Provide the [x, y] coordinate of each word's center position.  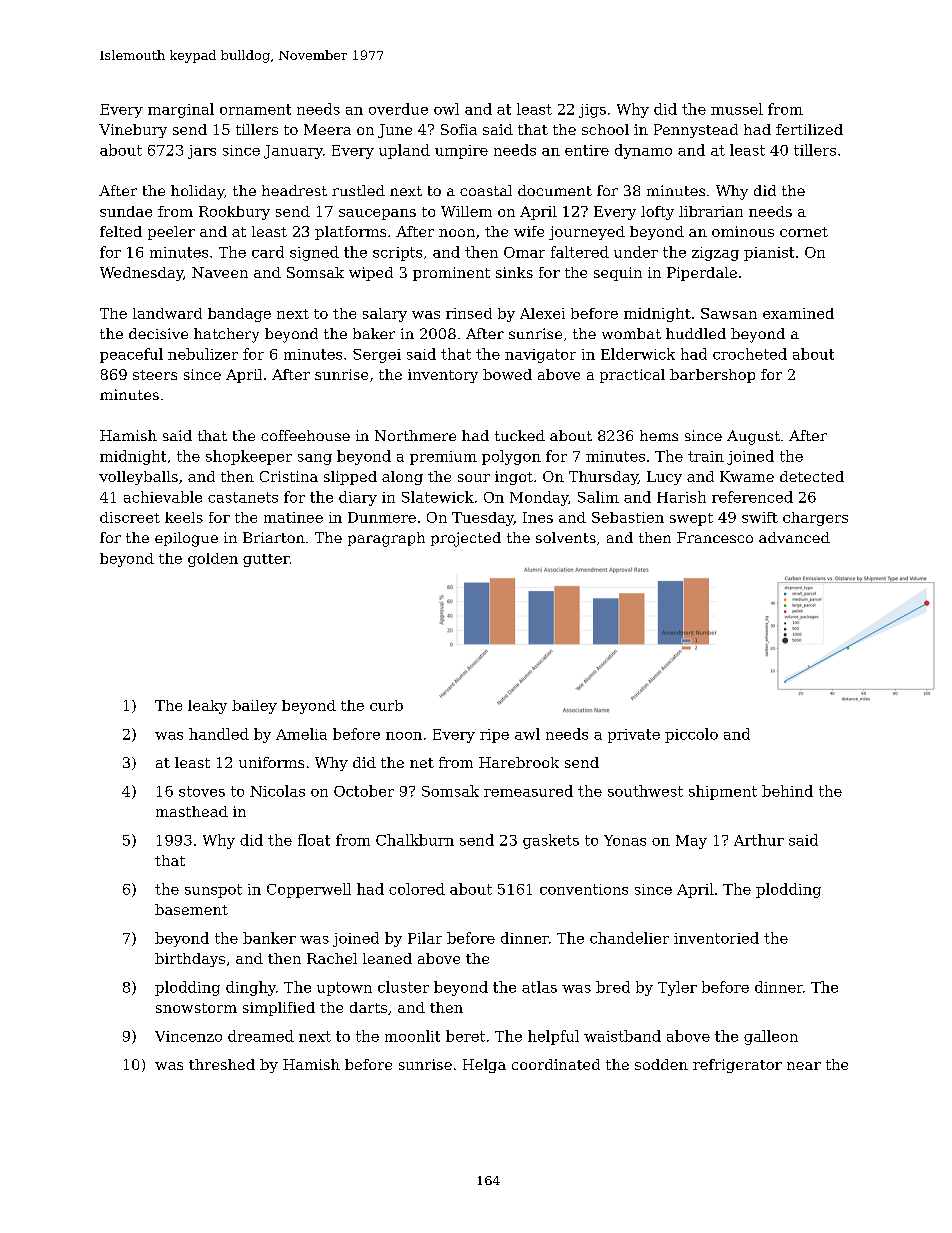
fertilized [809, 129]
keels [184, 517]
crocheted [750, 354]
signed [314, 253]
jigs [592, 111]
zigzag [715, 254]
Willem [466, 211]
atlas [539, 987]
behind [787, 791]
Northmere [415, 435]
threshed [222, 1064]
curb [386, 705]
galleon [771, 1037]
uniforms [271, 762]
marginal [181, 110]
